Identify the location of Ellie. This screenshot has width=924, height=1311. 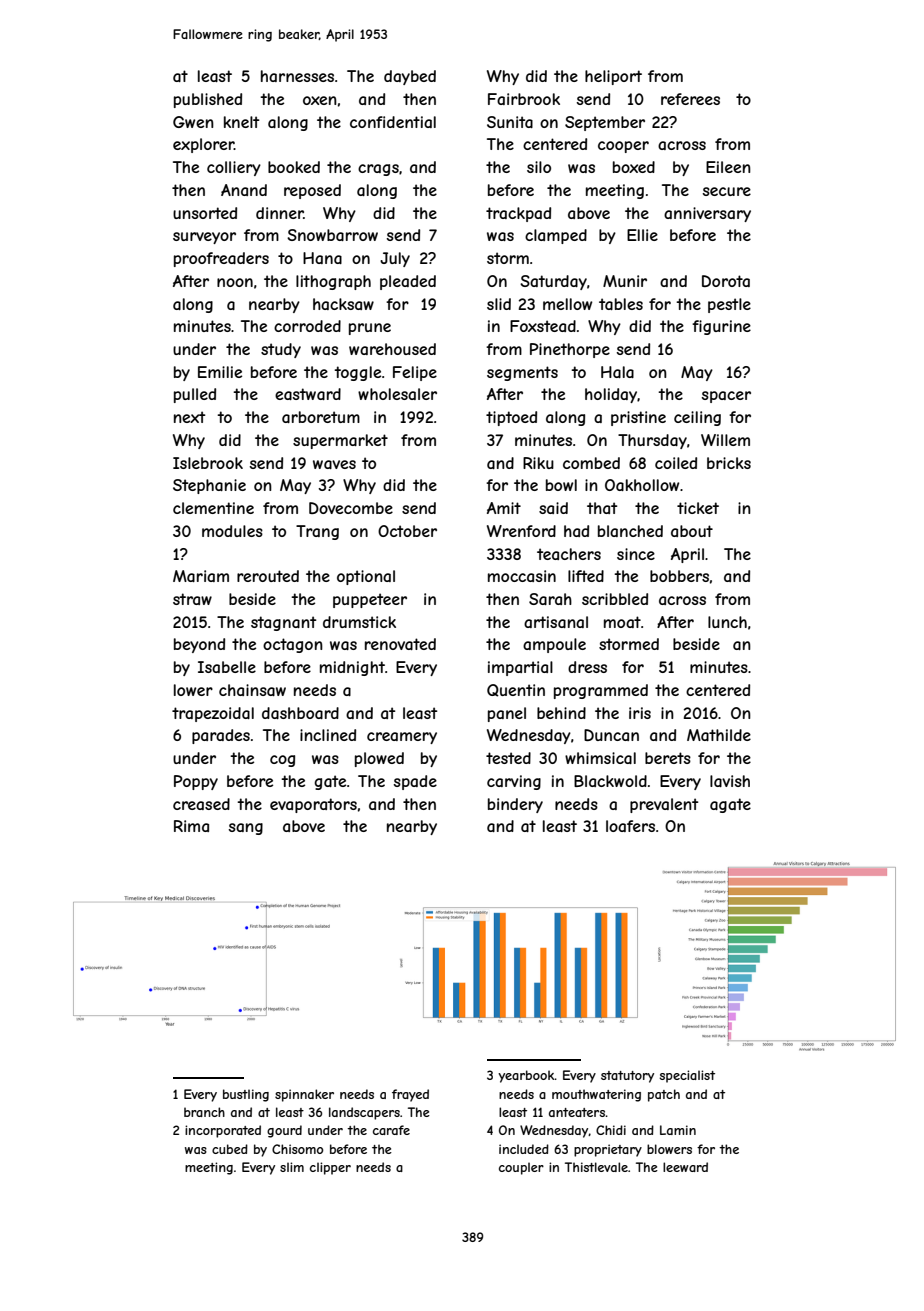
(642, 235).
